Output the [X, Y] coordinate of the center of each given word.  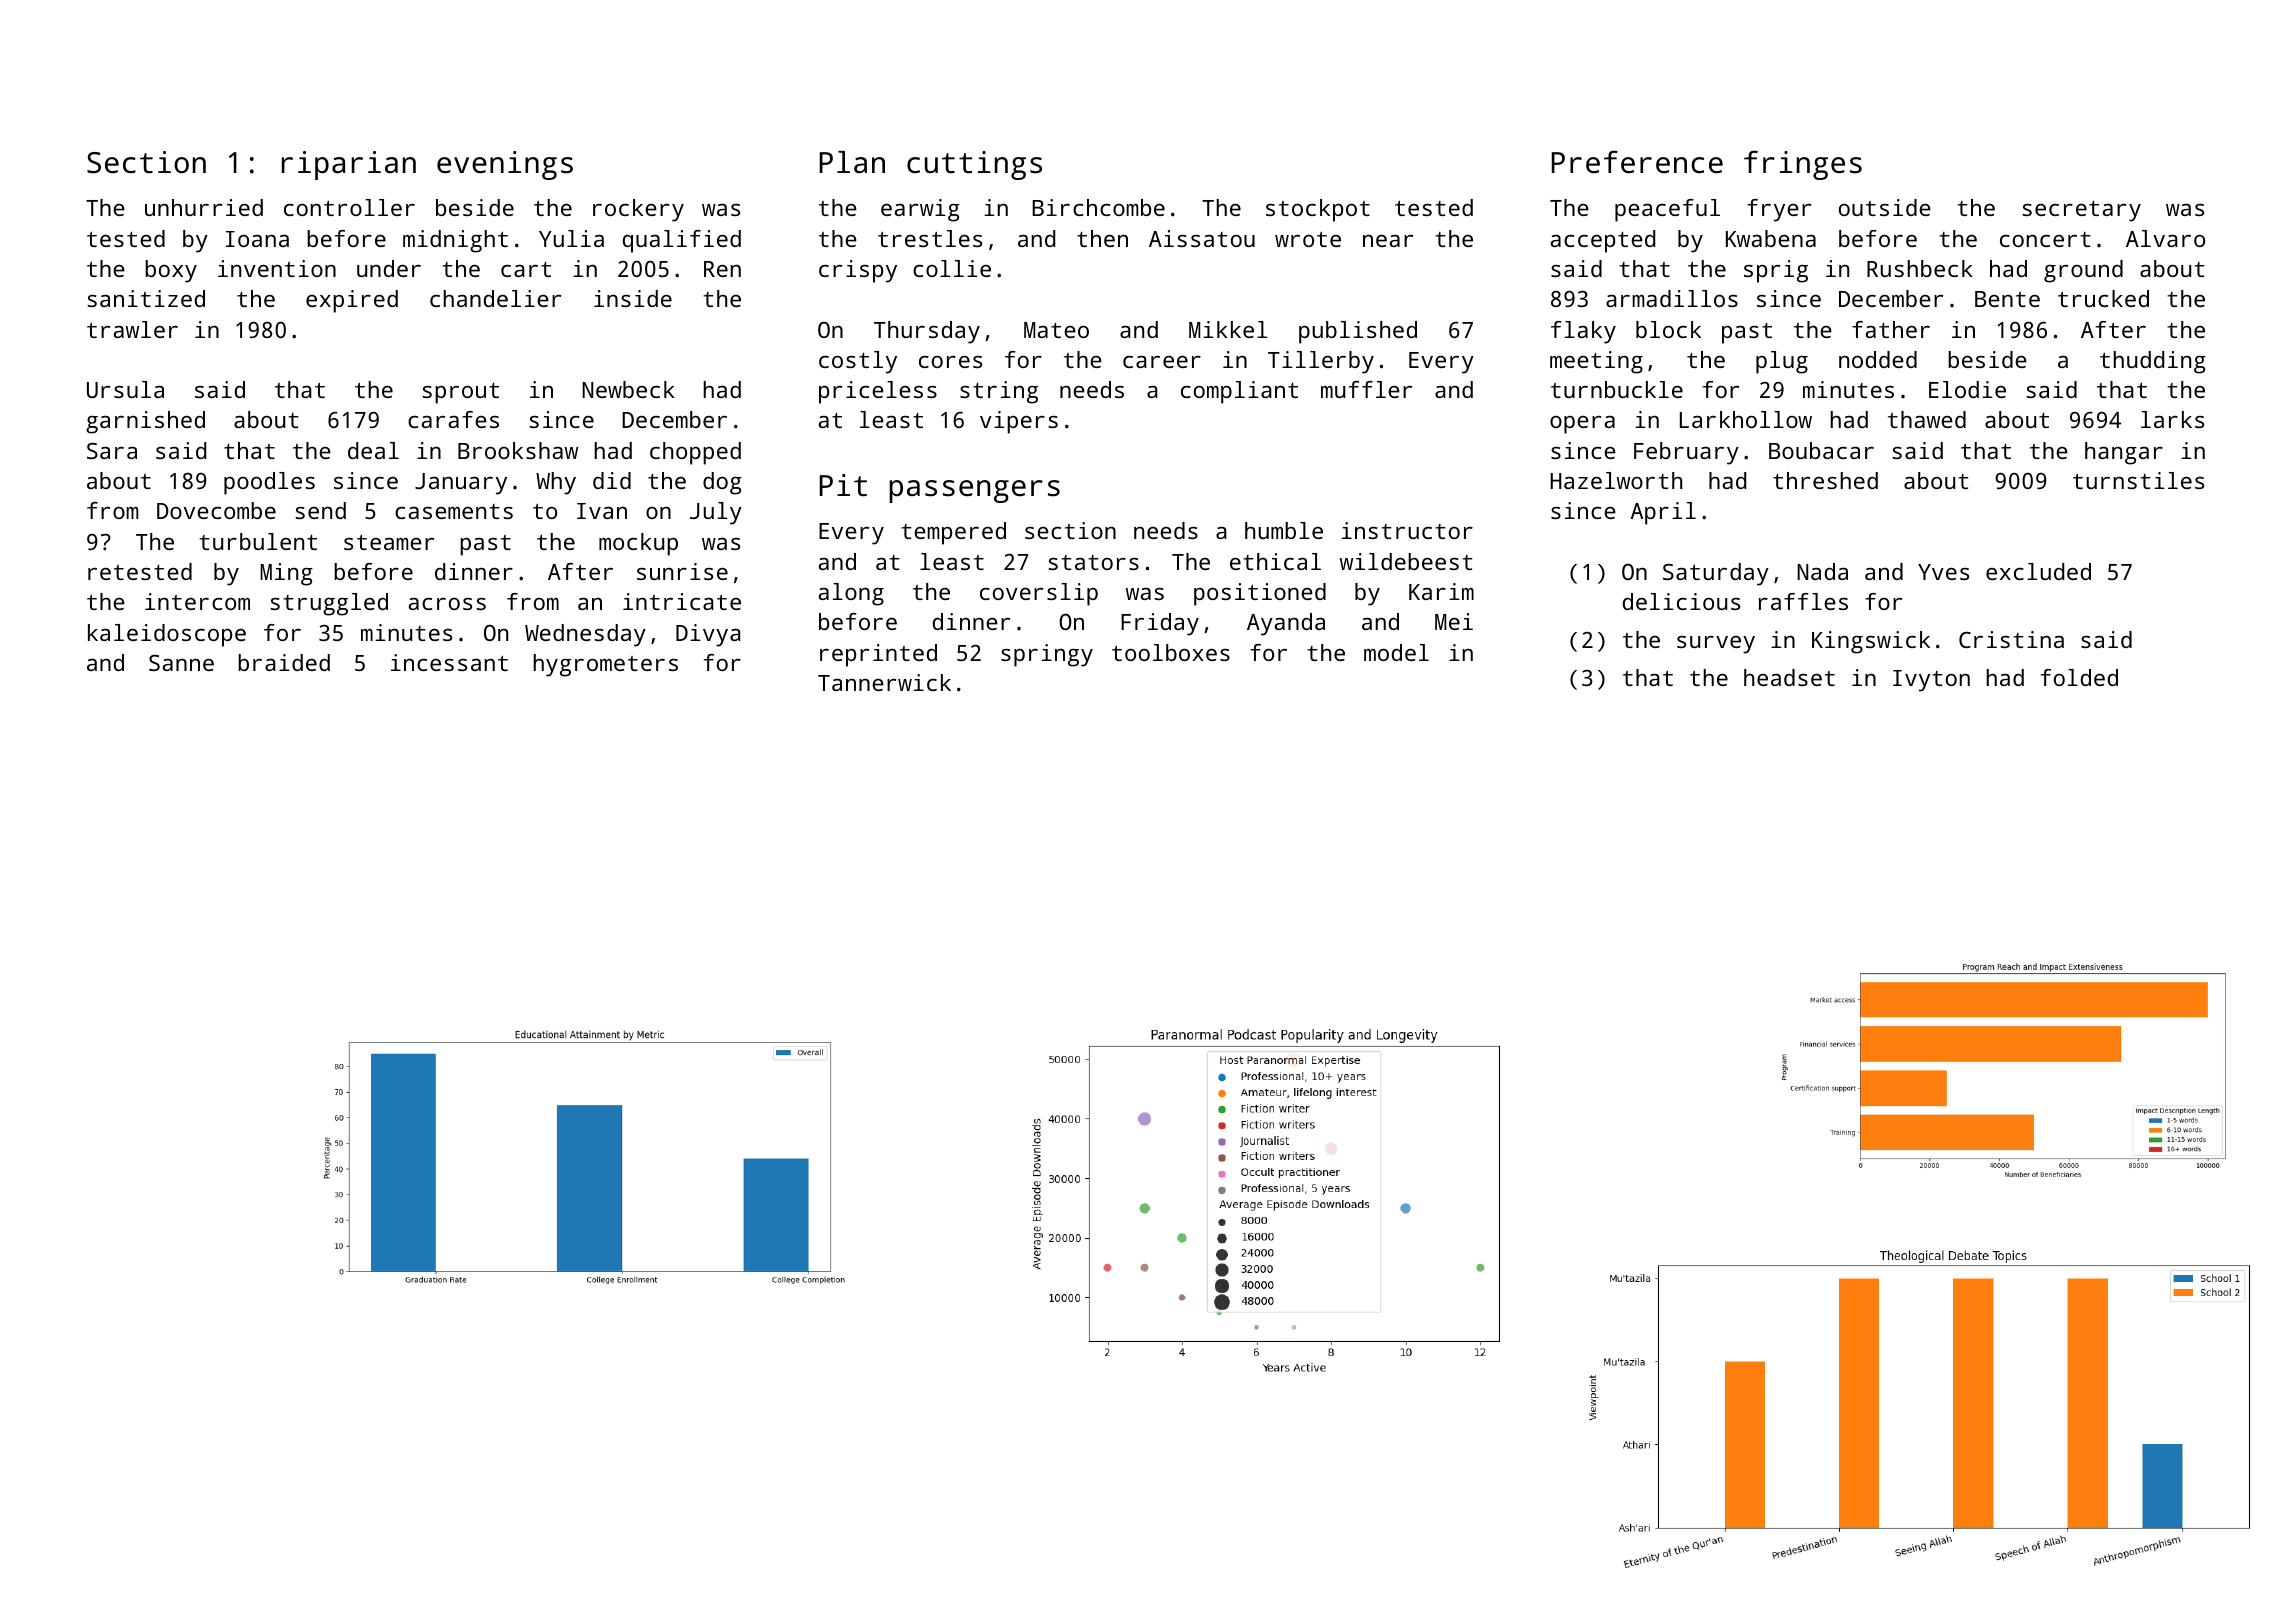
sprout [460, 393]
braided [284, 662]
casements [454, 511]
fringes [1803, 165]
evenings [505, 165]
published [1358, 332]
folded [2079, 677]
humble [1284, 530]
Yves [1943, 572]
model [1396, 652]
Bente [2007, 299]
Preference [1637, 162]
